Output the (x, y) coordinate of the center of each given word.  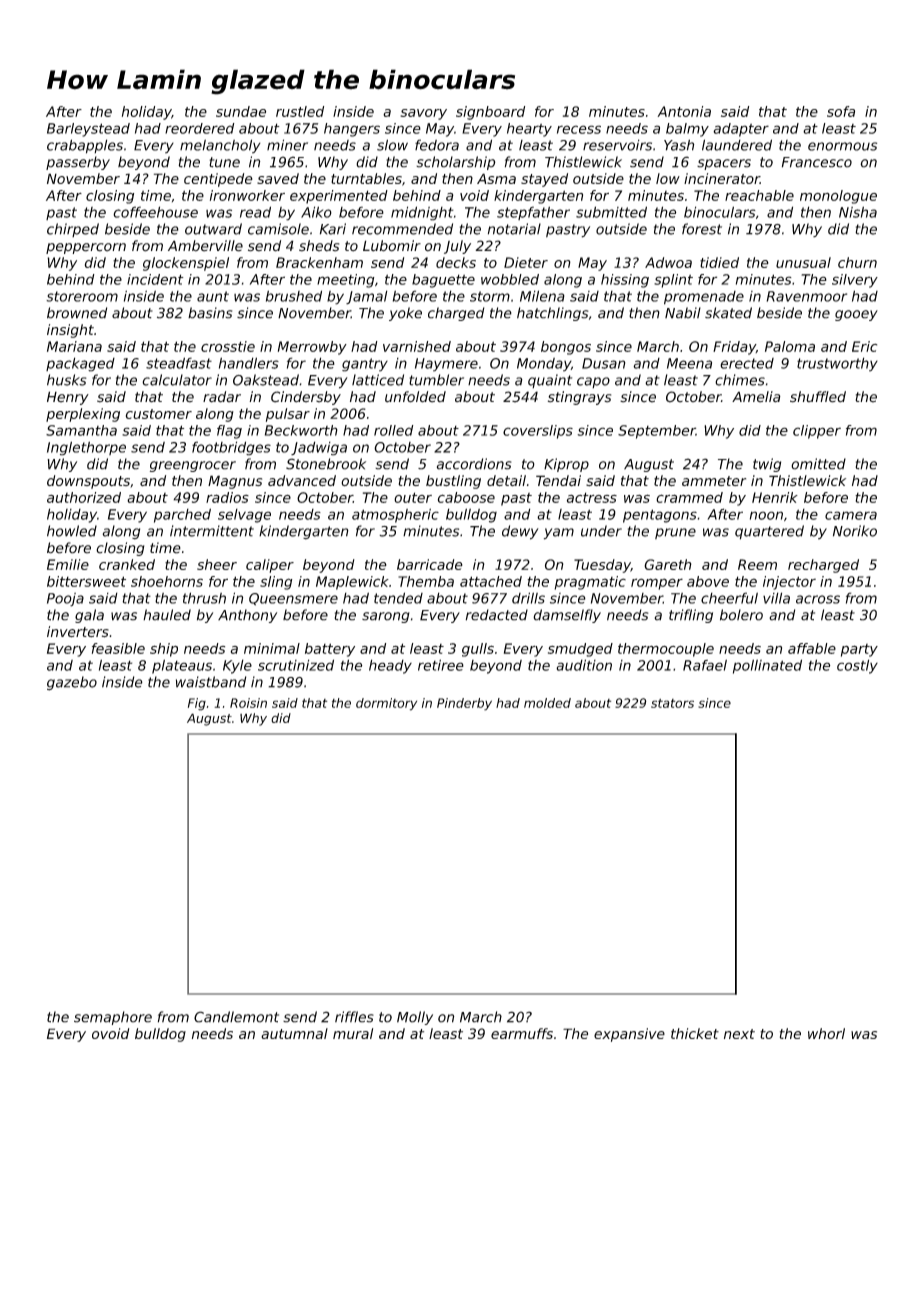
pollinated (767, 666)
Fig (197, 704)
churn (857, 262)
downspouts (88, 482)
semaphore (113, 1018)
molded (547, 703)
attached (491, 581)
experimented (339, 197)
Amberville (205, 246)
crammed (689, 497)
